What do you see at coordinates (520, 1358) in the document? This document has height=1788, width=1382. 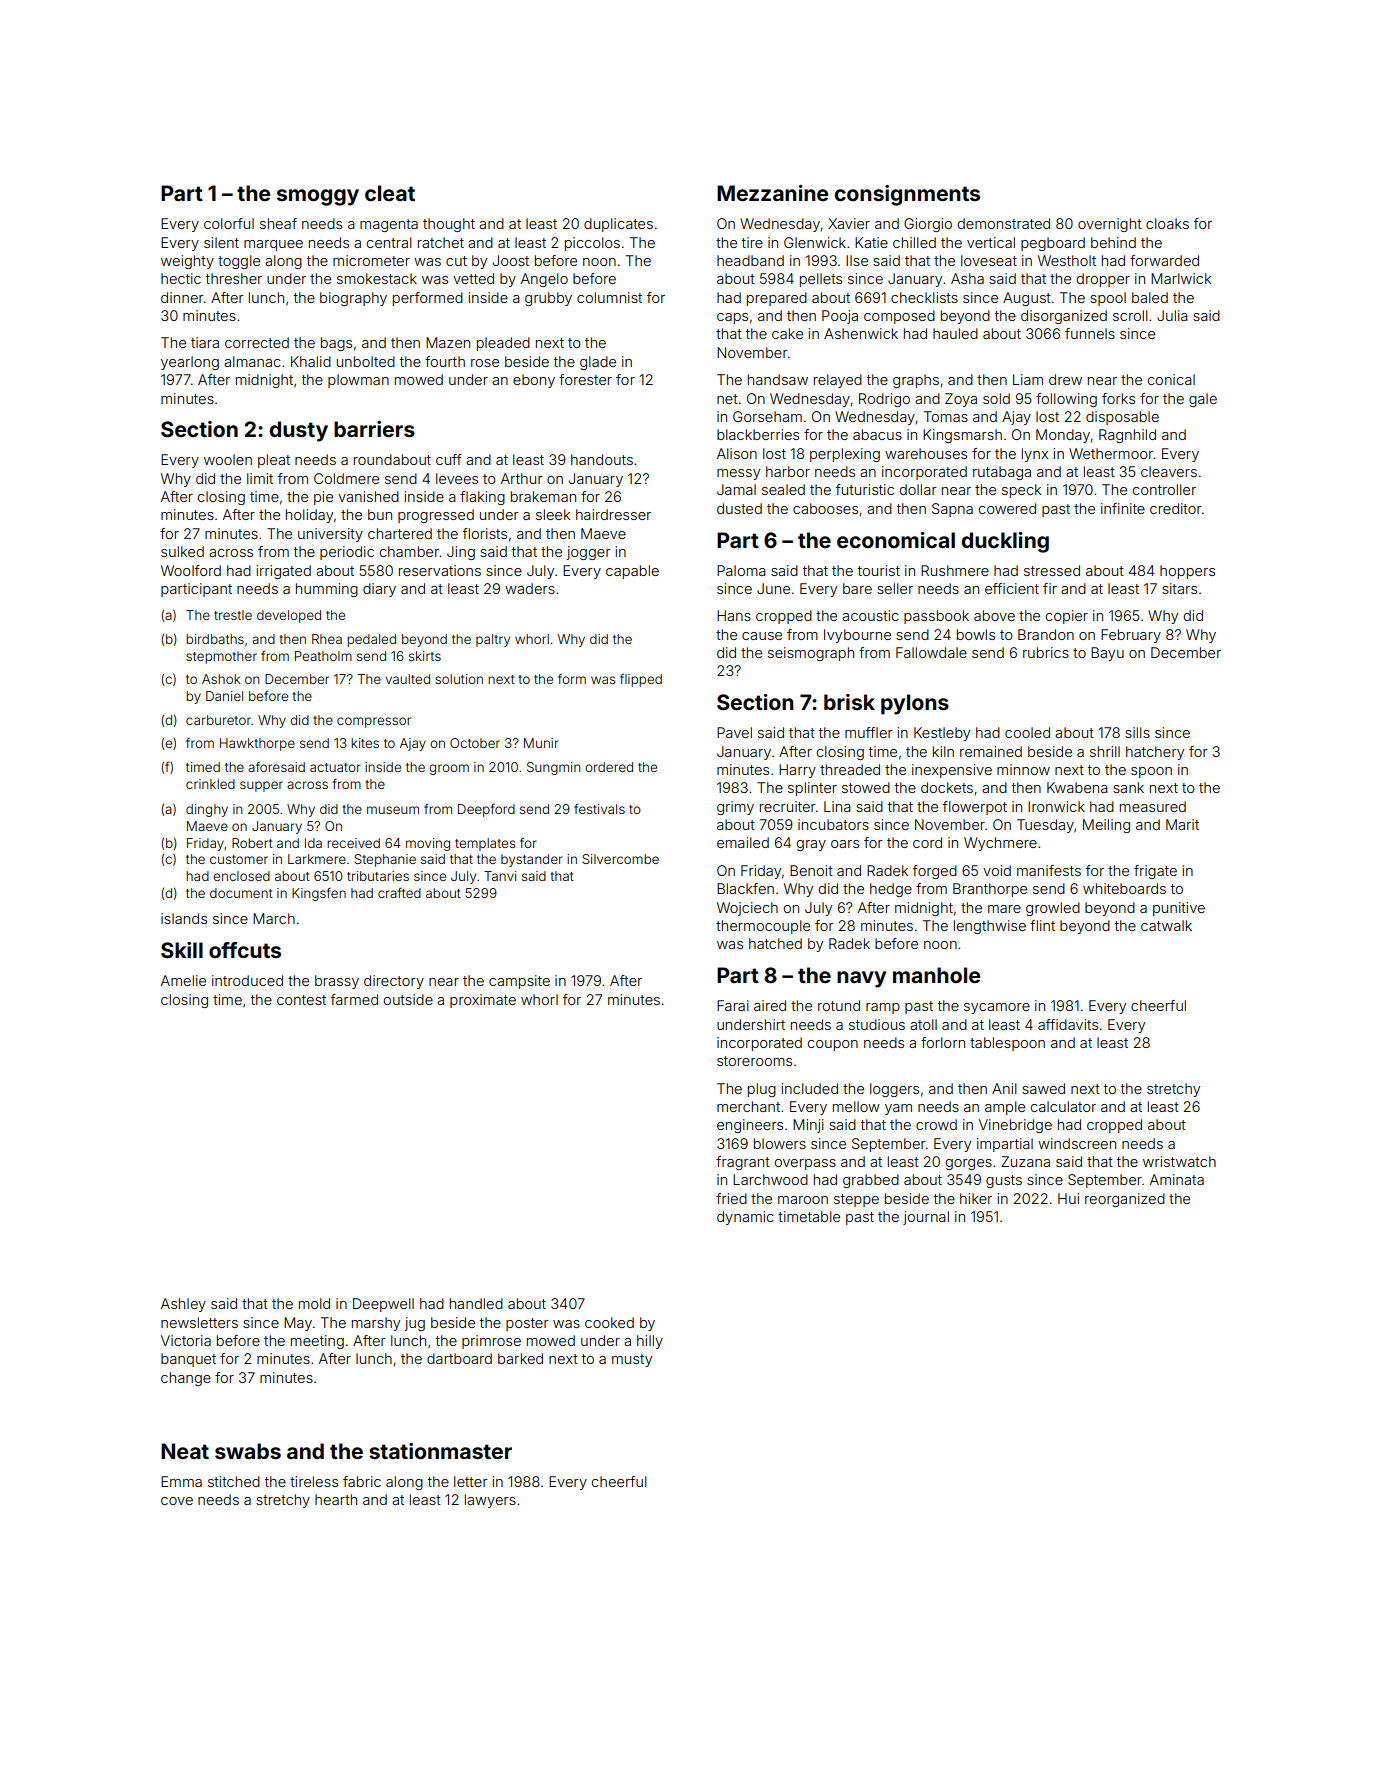 I see `barked` at bounding box center [520, 1358].
